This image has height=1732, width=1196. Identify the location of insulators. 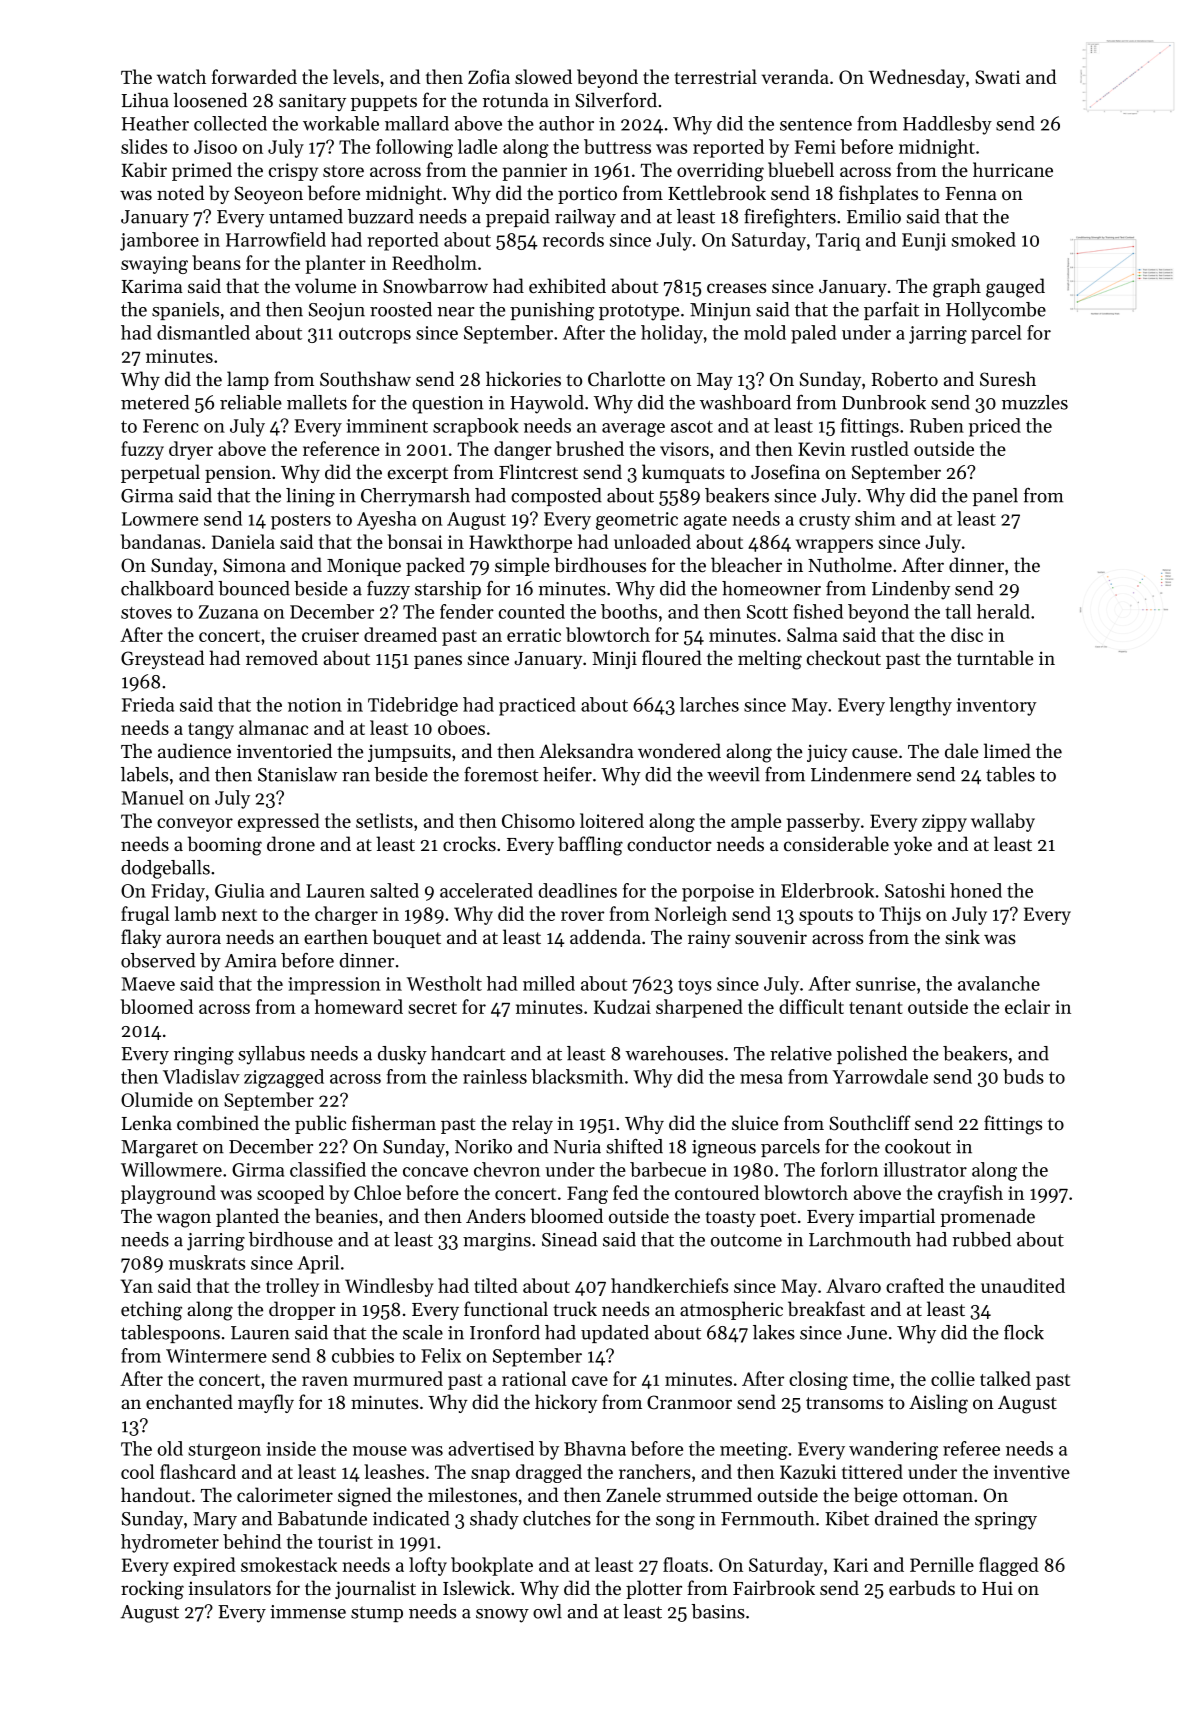
(229, 1588).
